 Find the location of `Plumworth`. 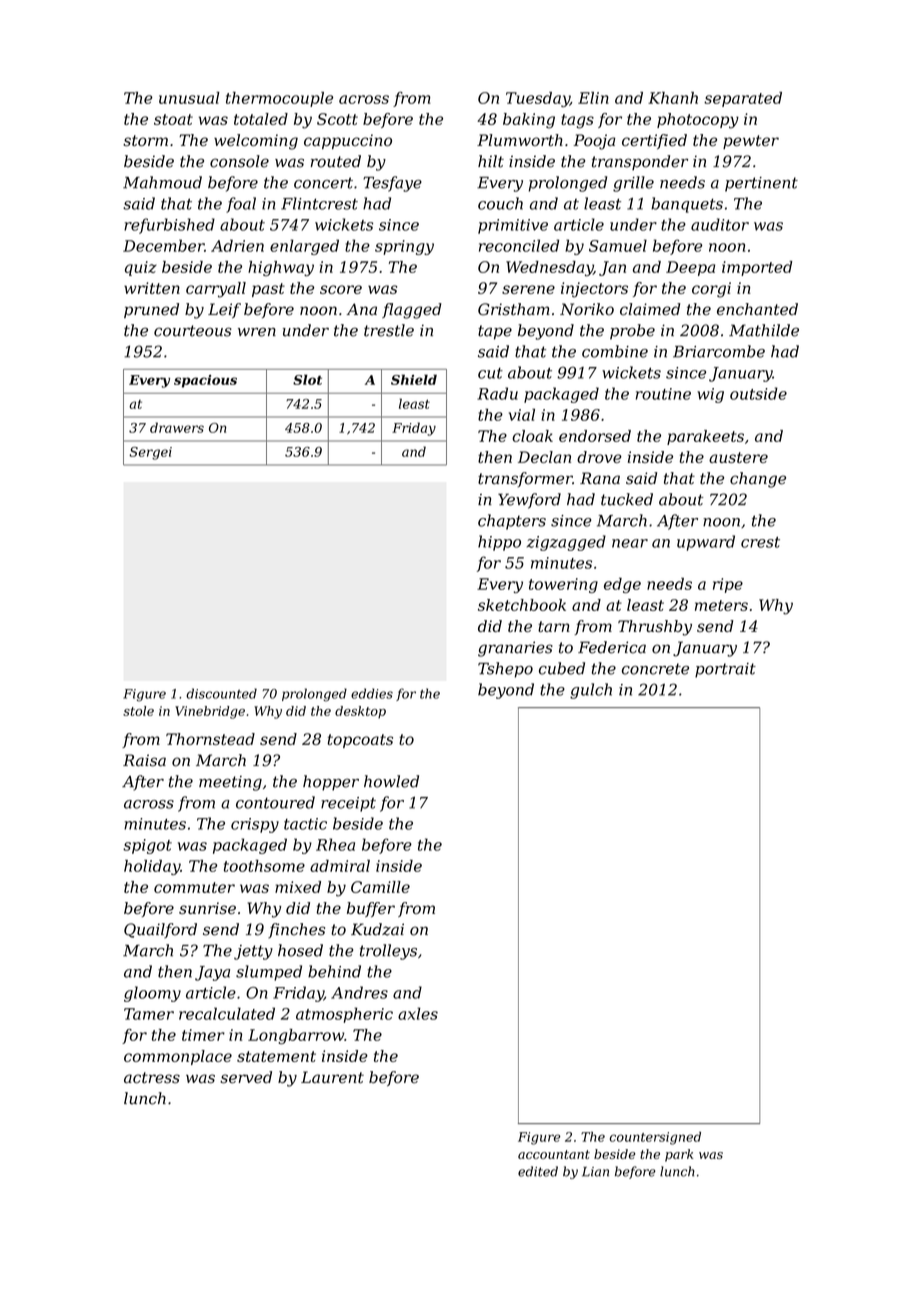

Plumworth is located at coordinates (520, 140).
